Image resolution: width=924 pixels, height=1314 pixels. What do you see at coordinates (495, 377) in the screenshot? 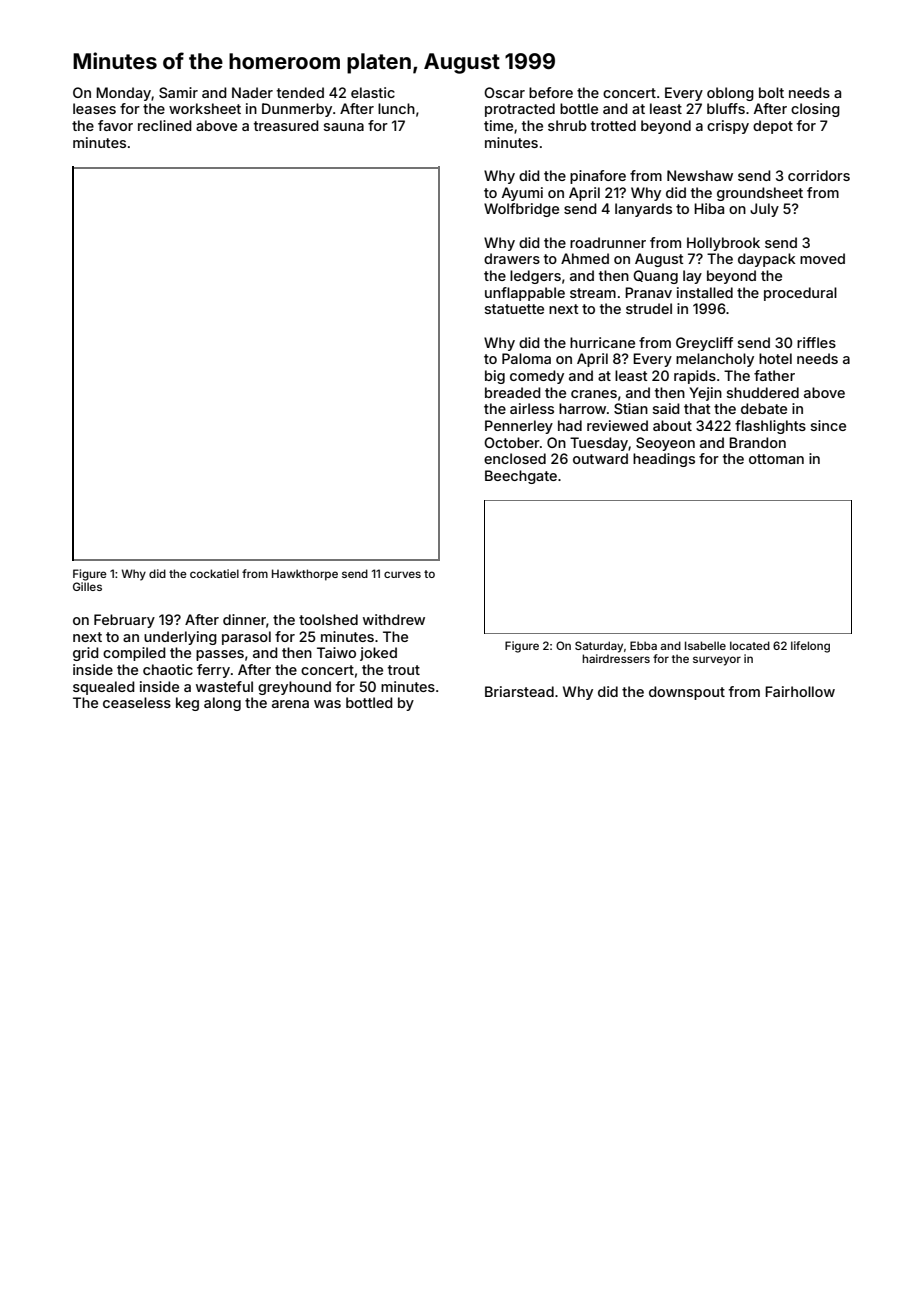
I see `big` at bounding box center [495, 377].
